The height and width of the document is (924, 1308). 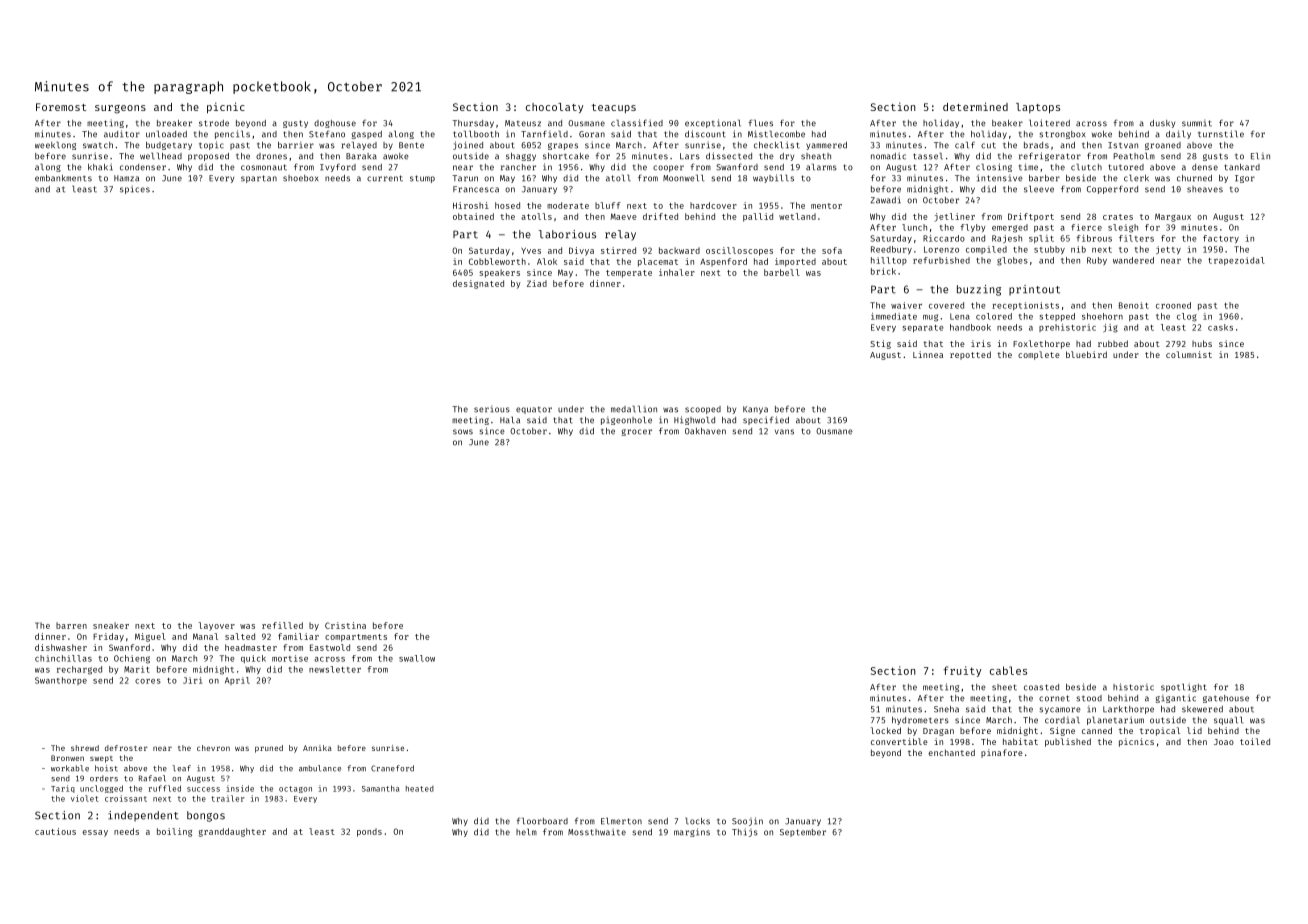 What do you see at coordinates (784, 432) in the document?
I see `vans` at bounding box center [784, 432].
